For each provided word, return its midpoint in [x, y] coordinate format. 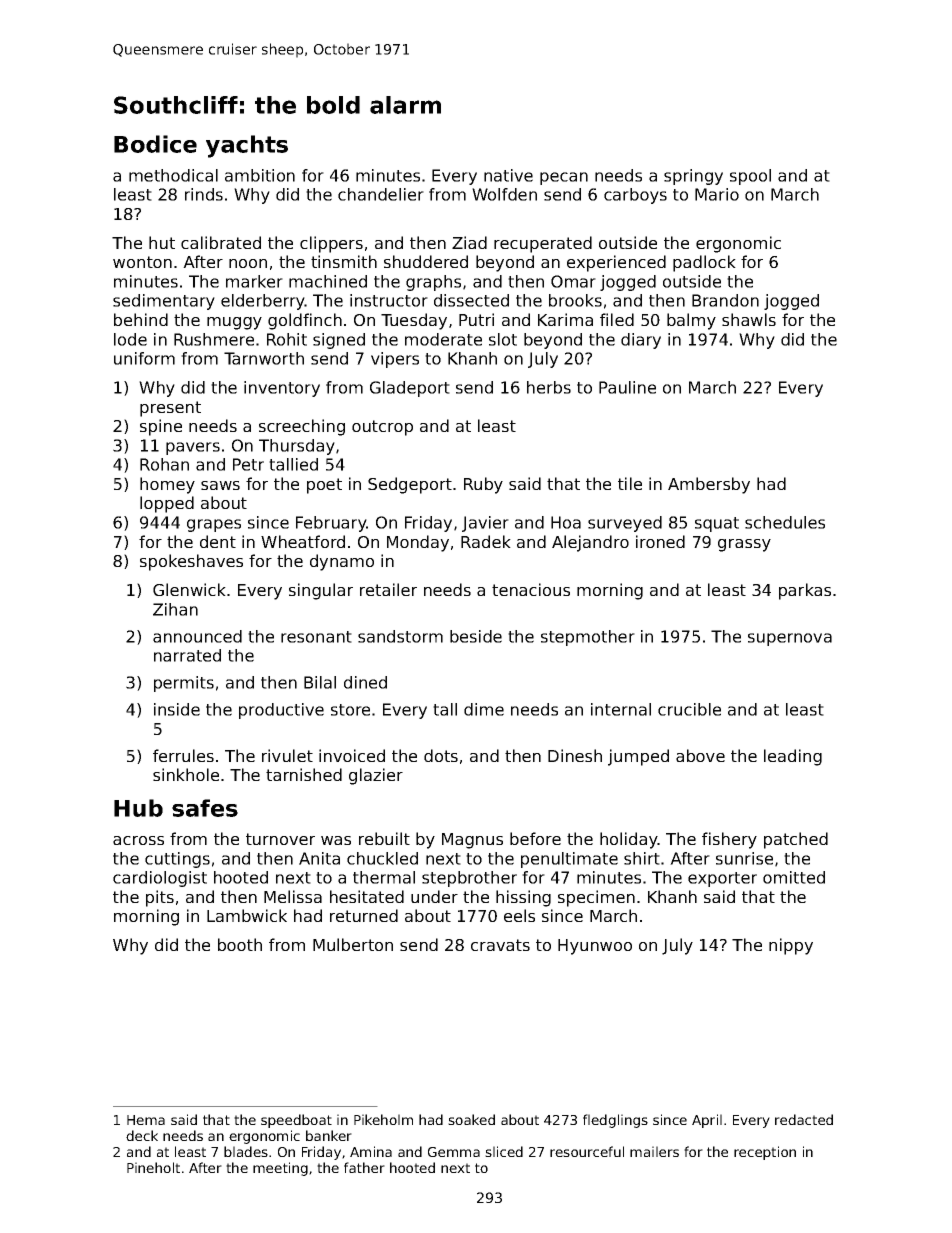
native [508, 175]
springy [693, 177]
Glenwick [189, 589]
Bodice [155, 144]
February [331, 524]
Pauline [627, 387]
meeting [280, 1169]
